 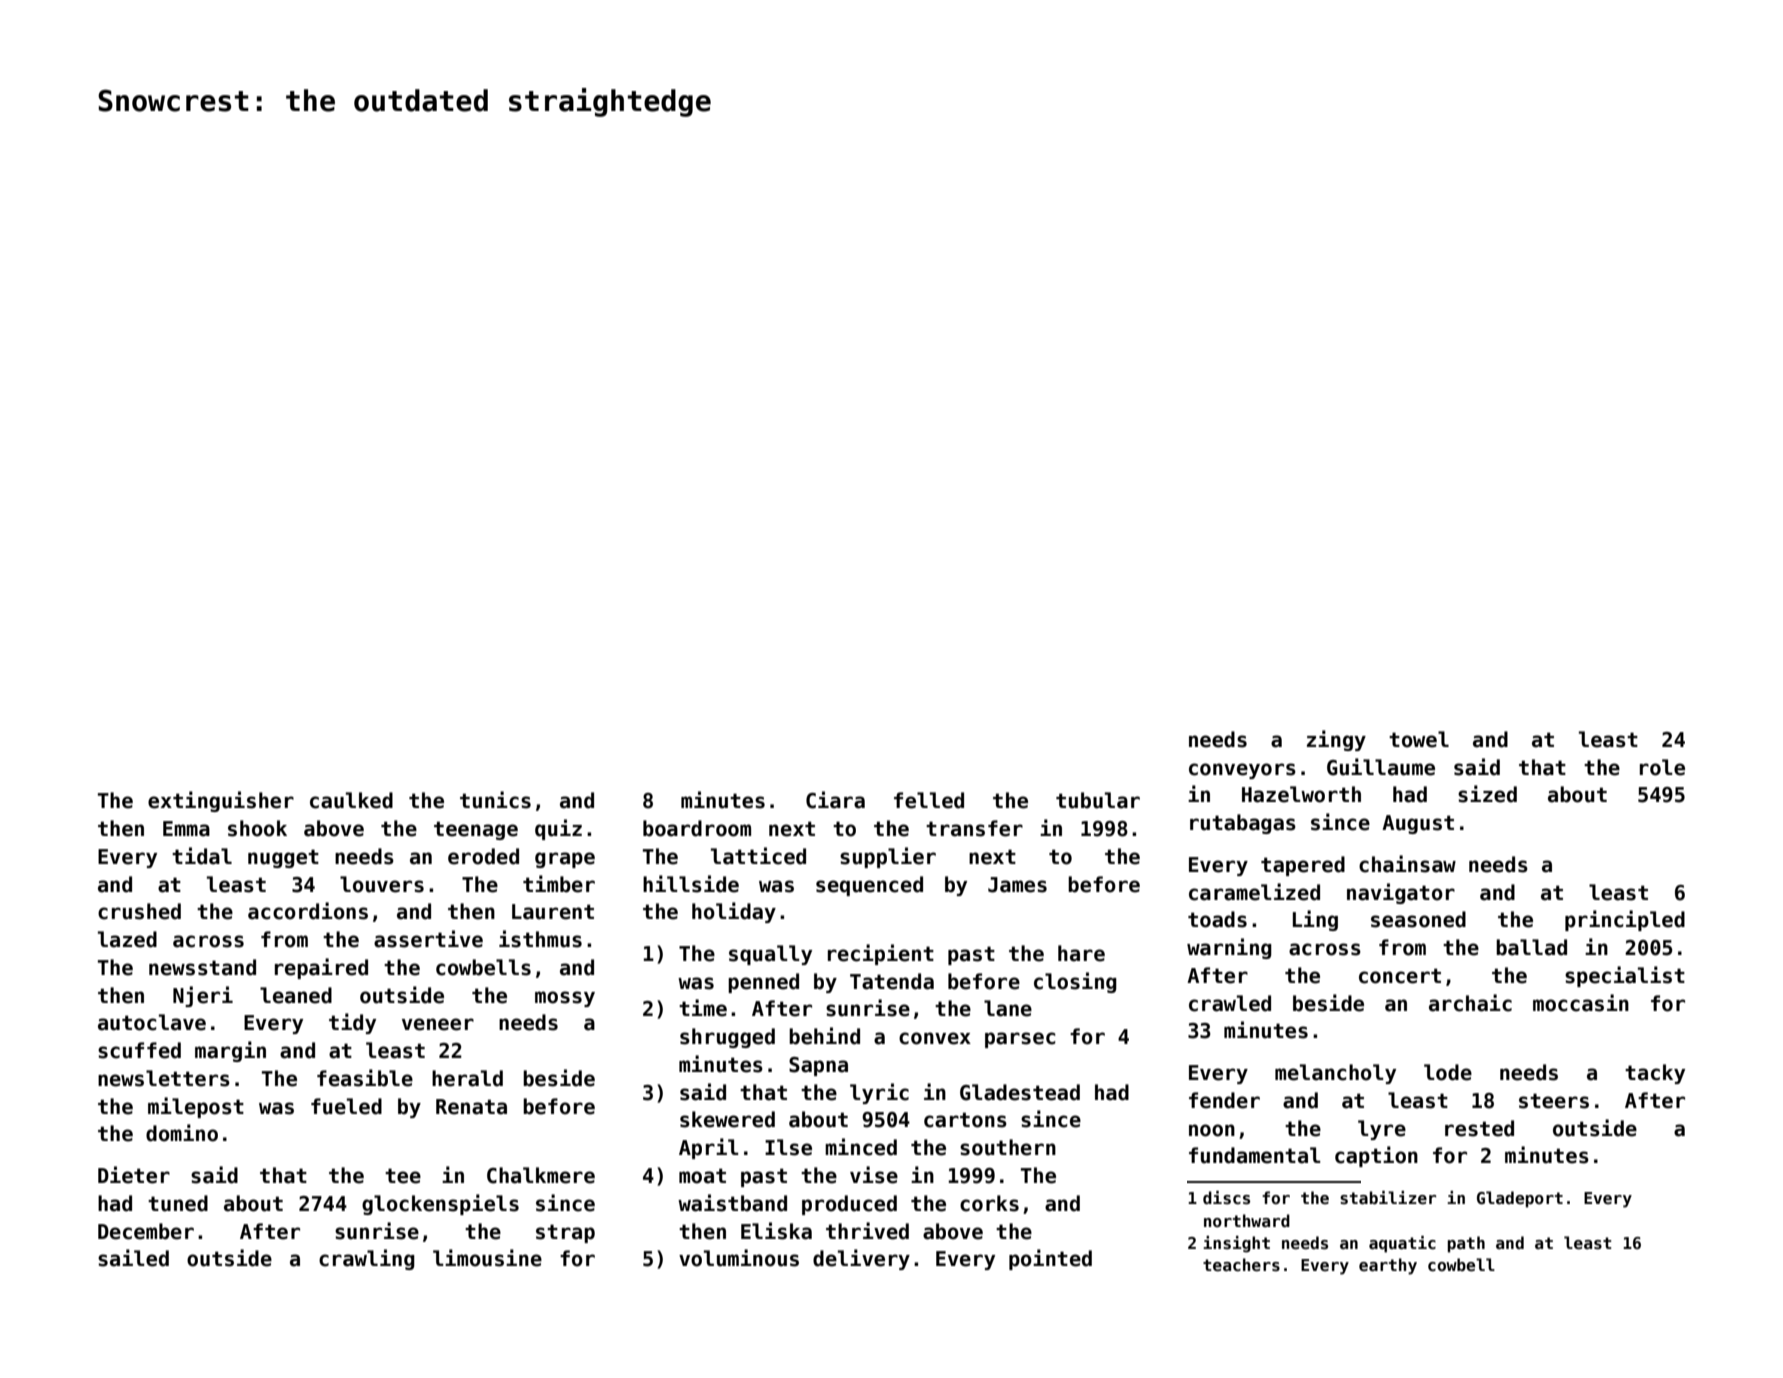 I want to click on squally, so click(x=770, y=955).
